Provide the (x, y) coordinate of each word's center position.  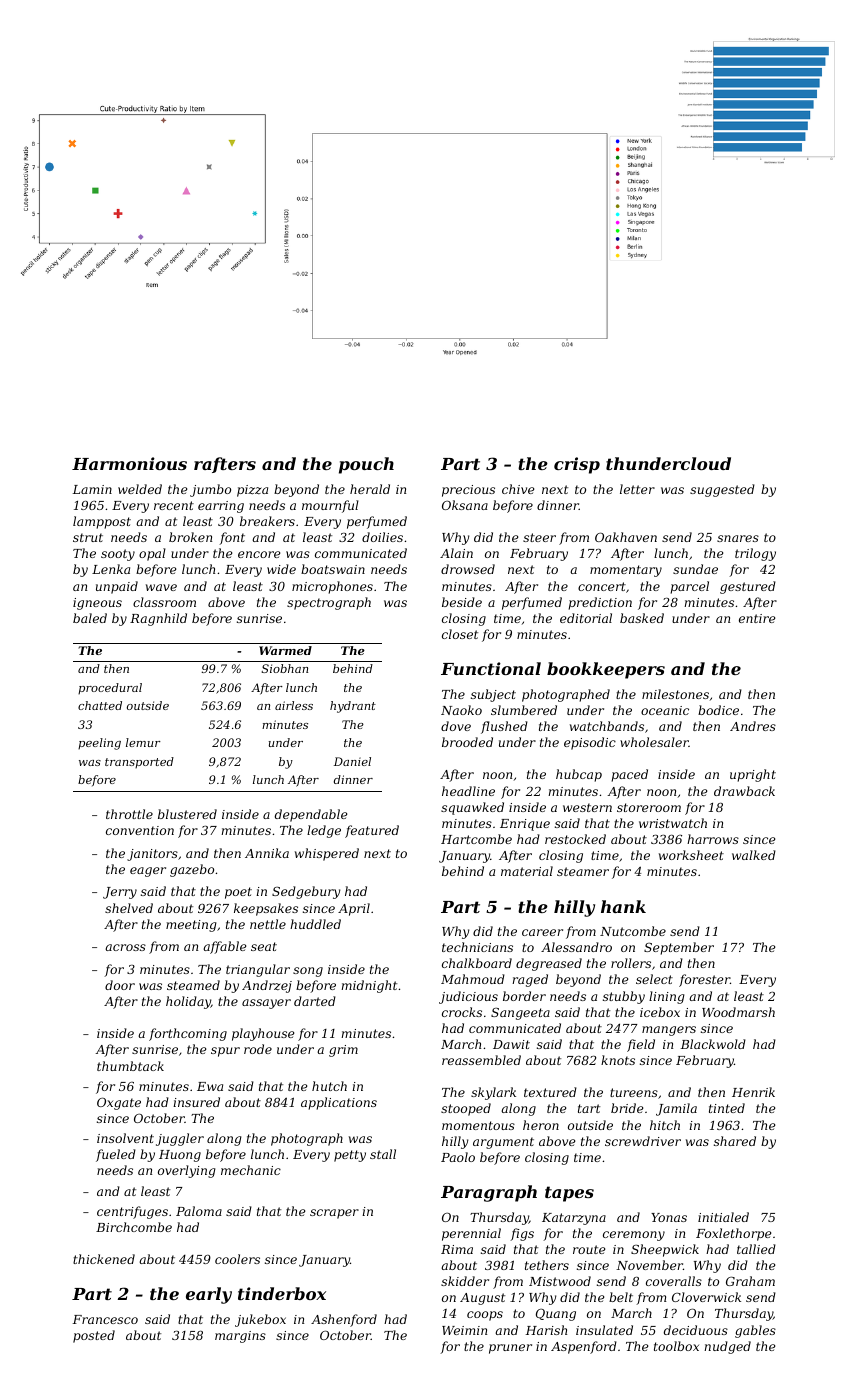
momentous (478, 1125)
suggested (722, 490)
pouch (366, 465)
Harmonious (129, 463)
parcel (690, 587)
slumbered (524, 710)
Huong (180, 1156)
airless (294, 705)
